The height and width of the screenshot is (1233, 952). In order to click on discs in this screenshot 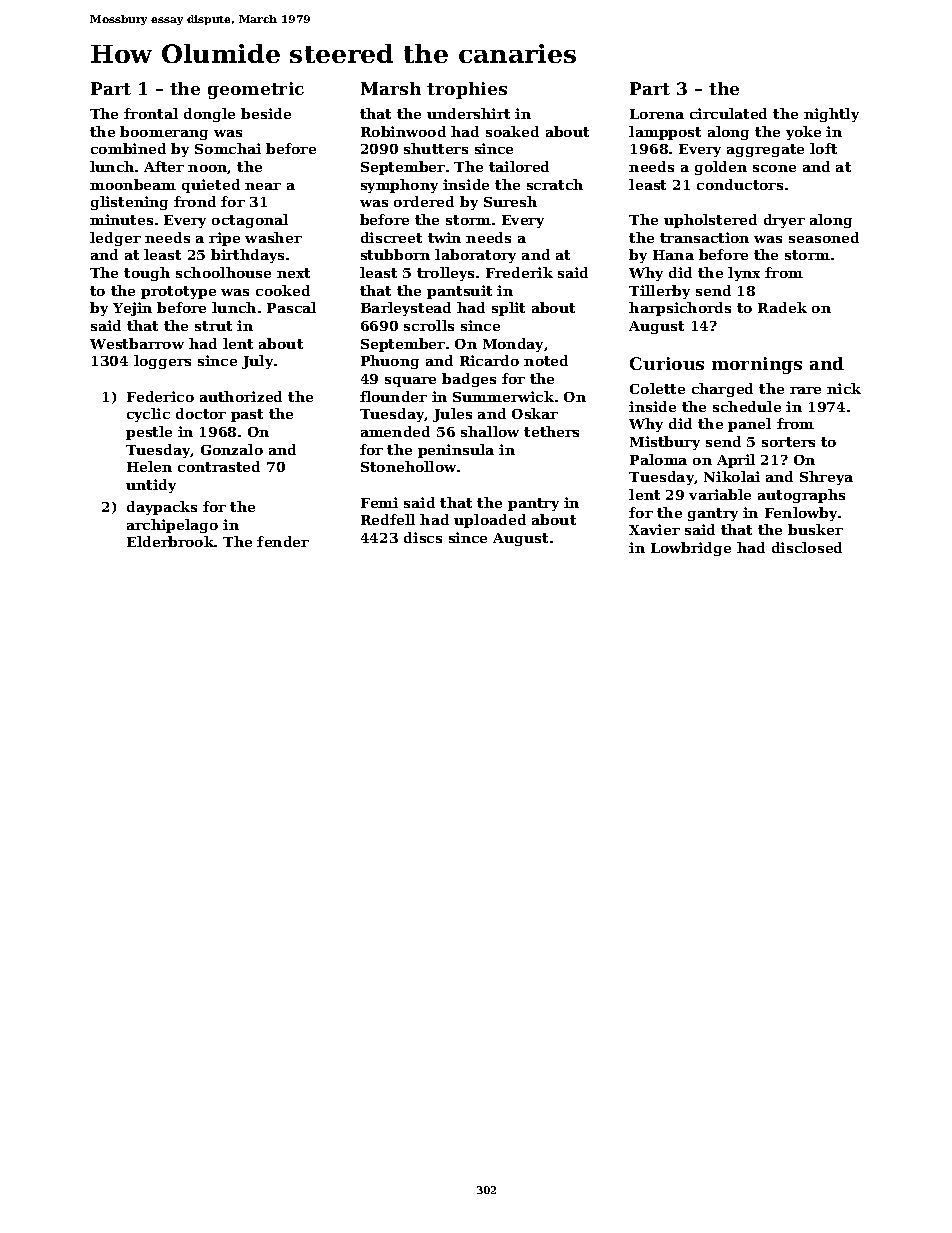, I will do `click(423, 537)`.
